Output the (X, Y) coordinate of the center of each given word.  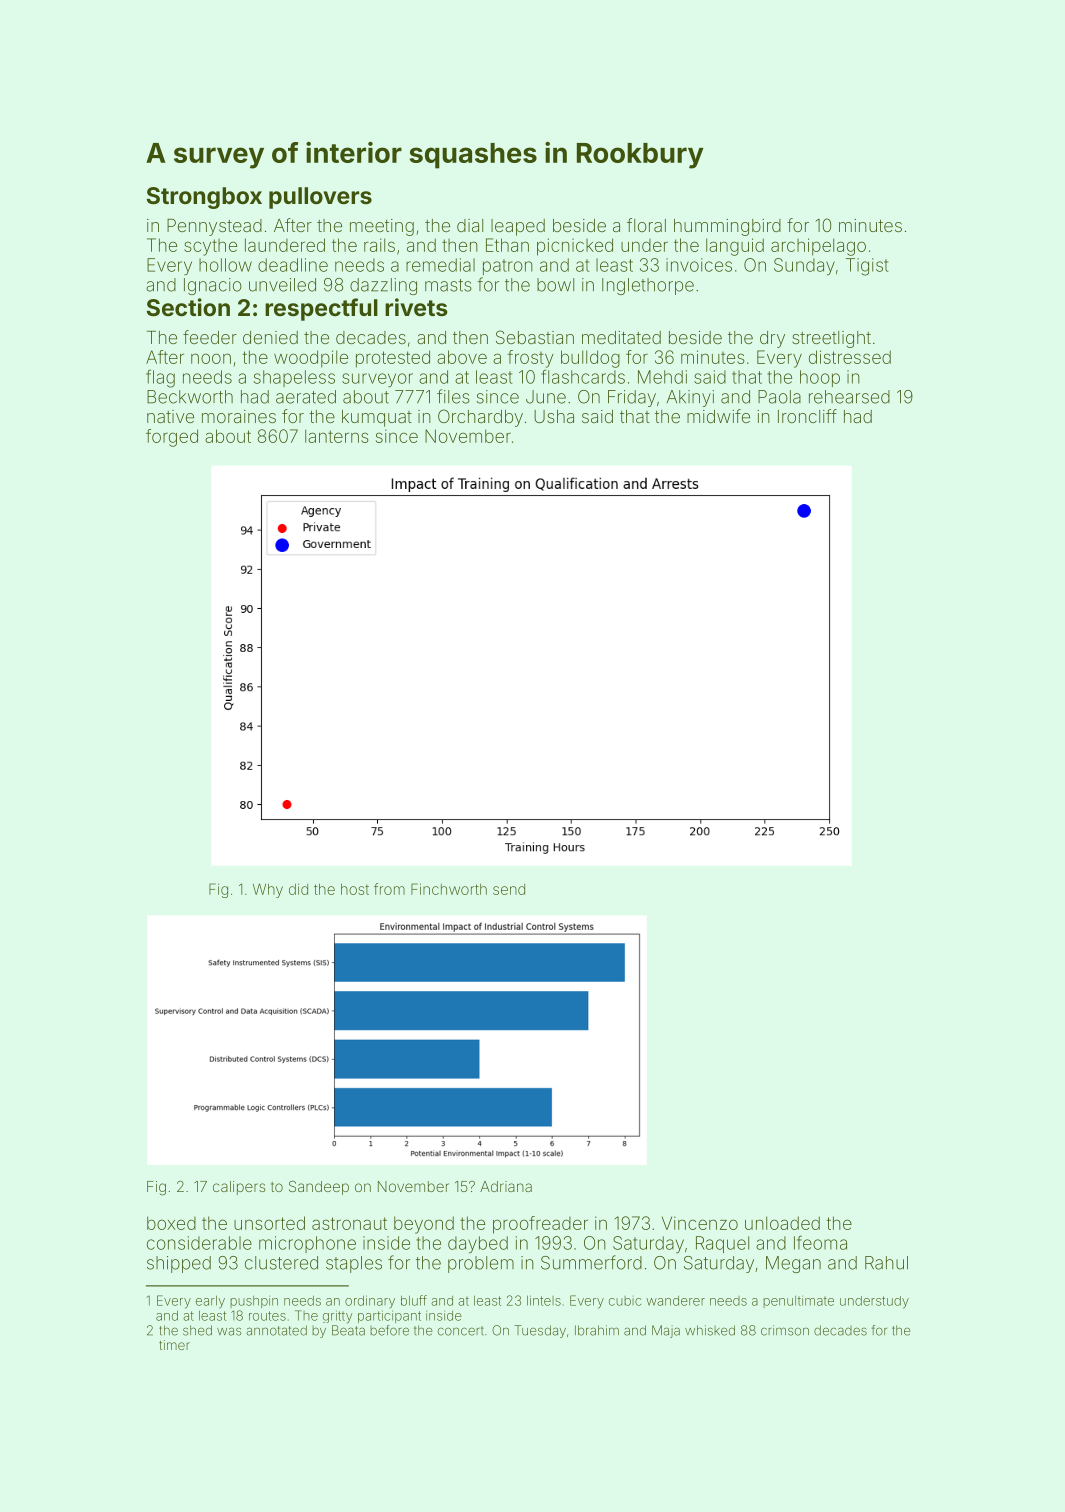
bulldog (590, 359)
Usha (554, 416)
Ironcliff (807, 416)
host (355, 889)
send (509, 889)
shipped (179, 1264)
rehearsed (849, 397)
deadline (293, 265)
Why (268, 890)
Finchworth (449, 889)
